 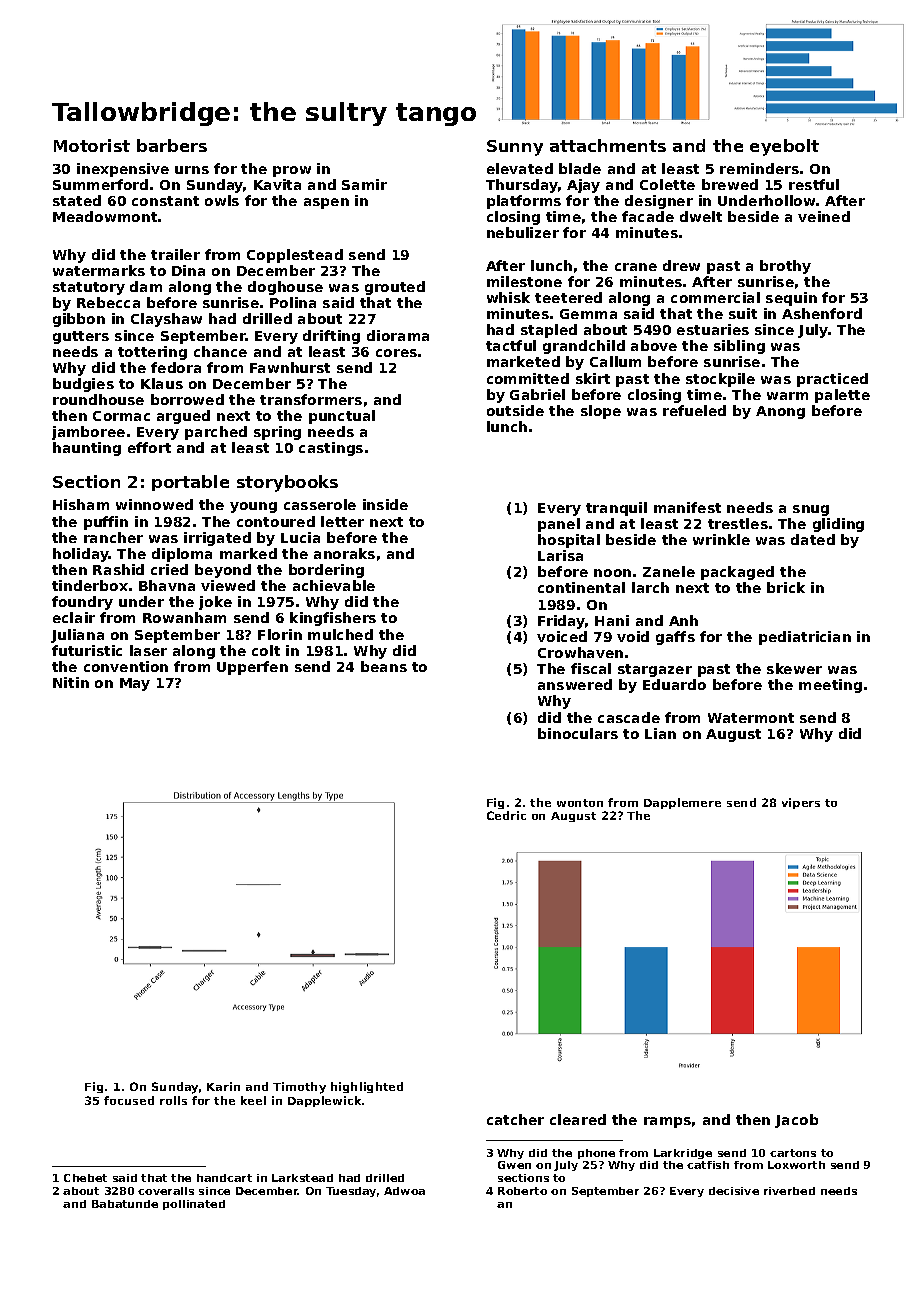 What do you see at coordinates (523, 232) in the screenshot?
I see `nebulizer` at bounding box center [523, 232].
